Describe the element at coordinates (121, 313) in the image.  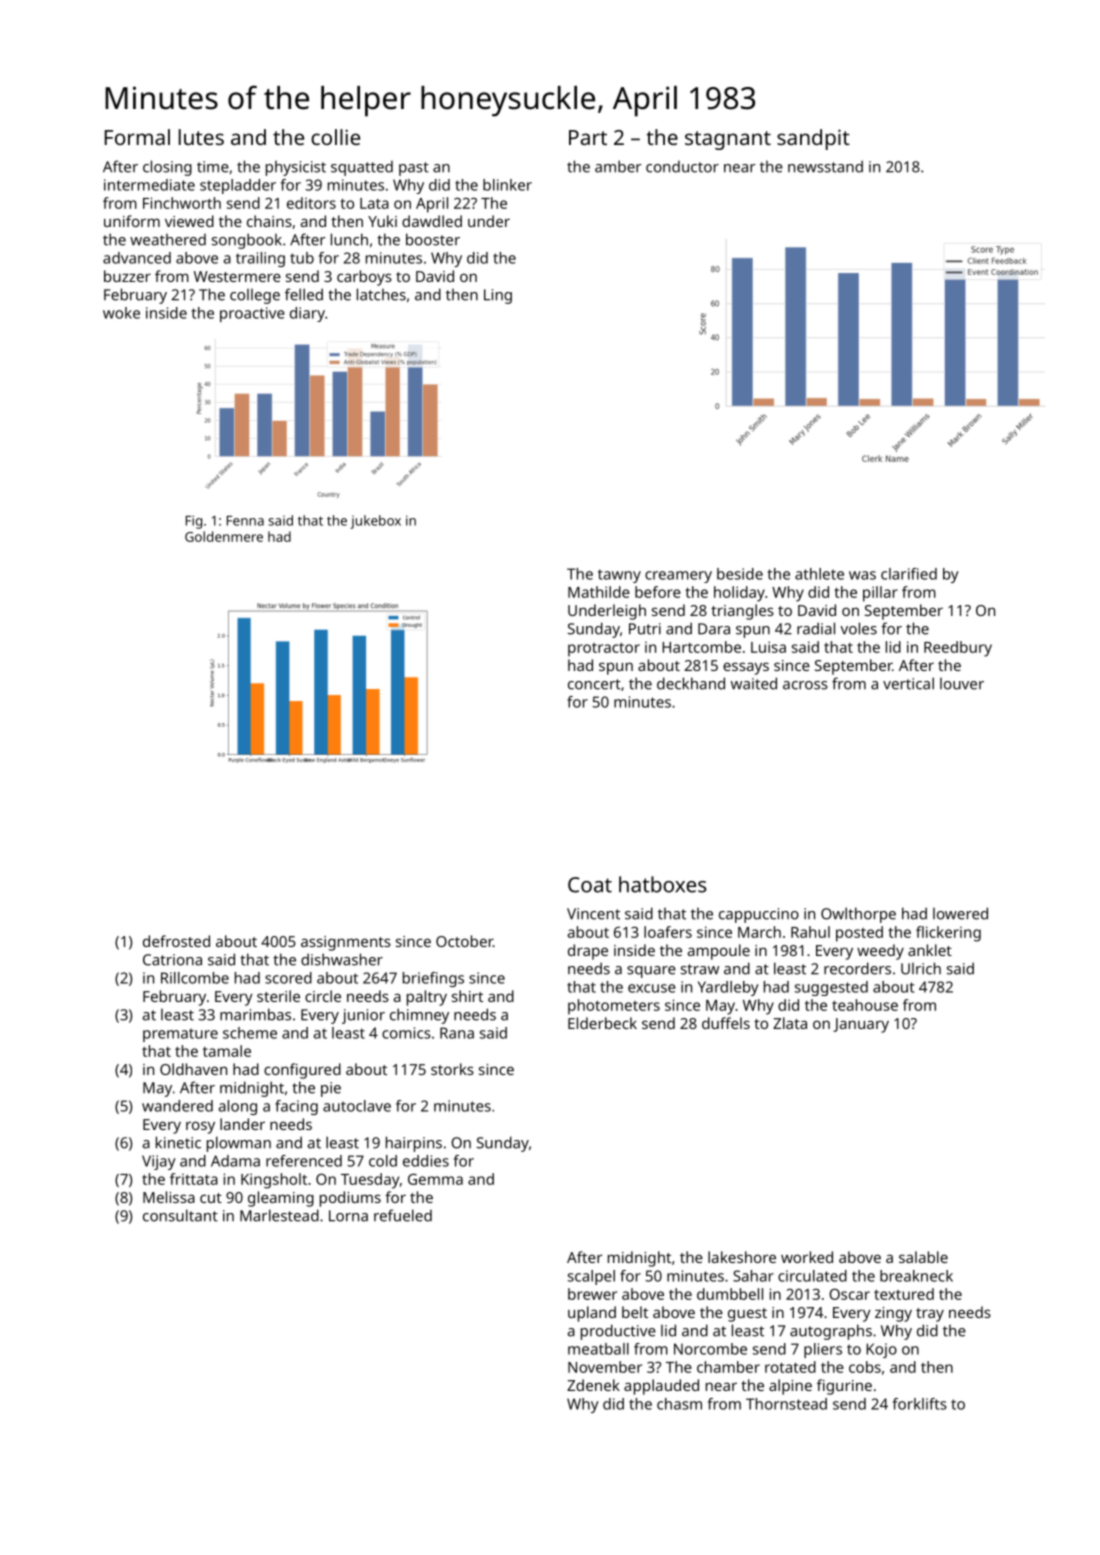
I see `woke` at that location.
